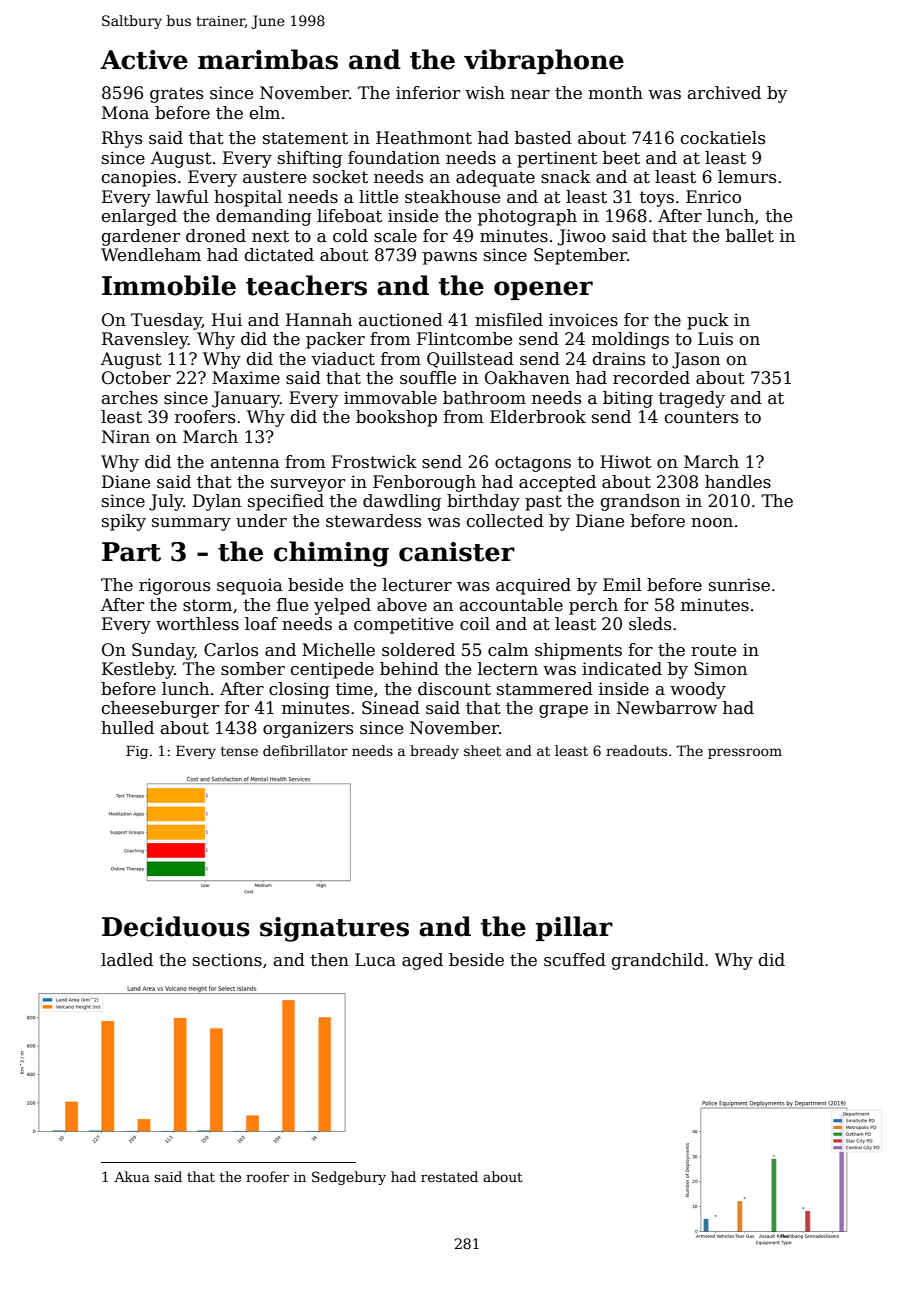 The height and width of the screenshot is (1316, 908). Describe the element at coordinates (658, 961) in the screenshot. I see `grandchild` at that location.
